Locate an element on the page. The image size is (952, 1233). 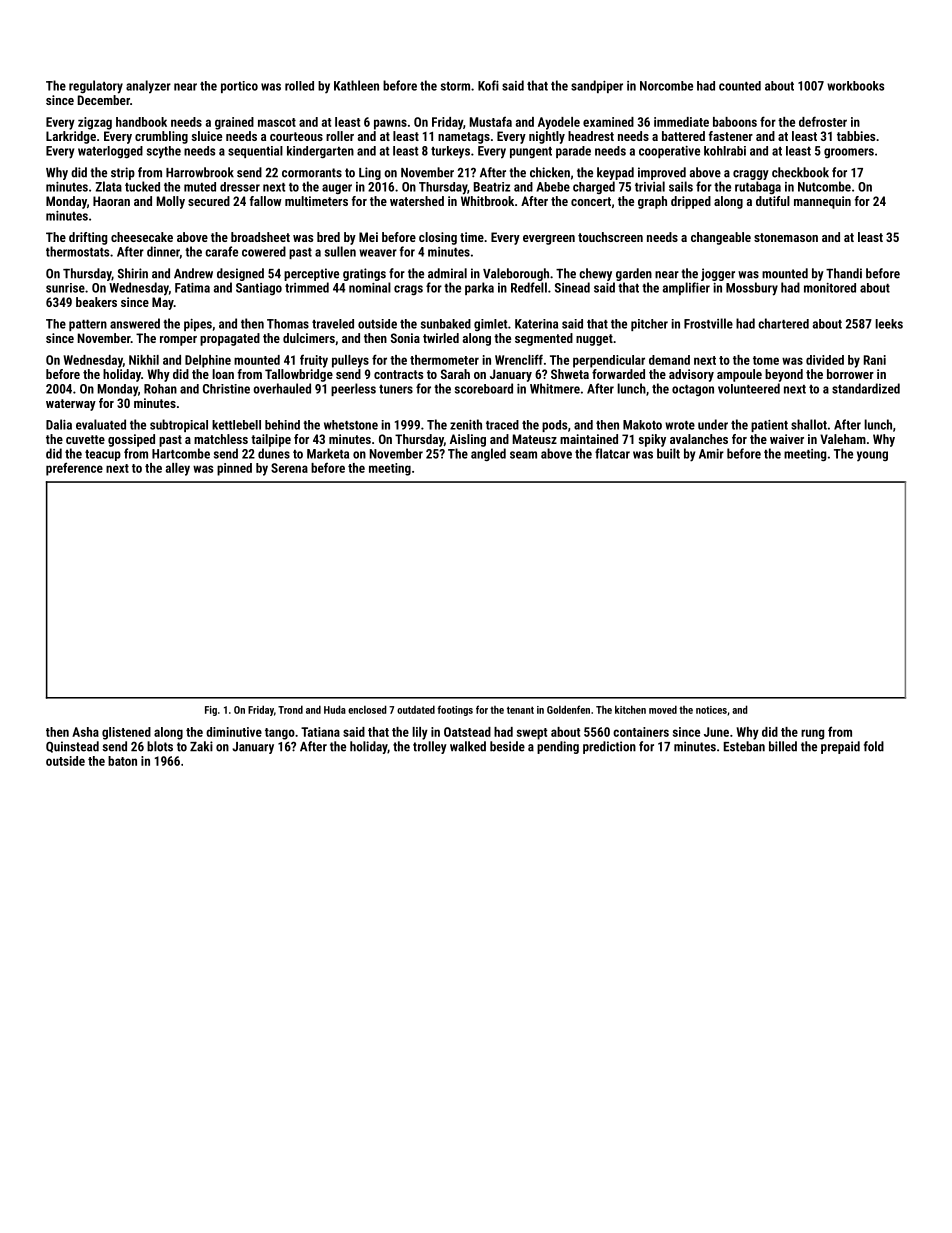
trolley is located at coordinates (430, 747).
